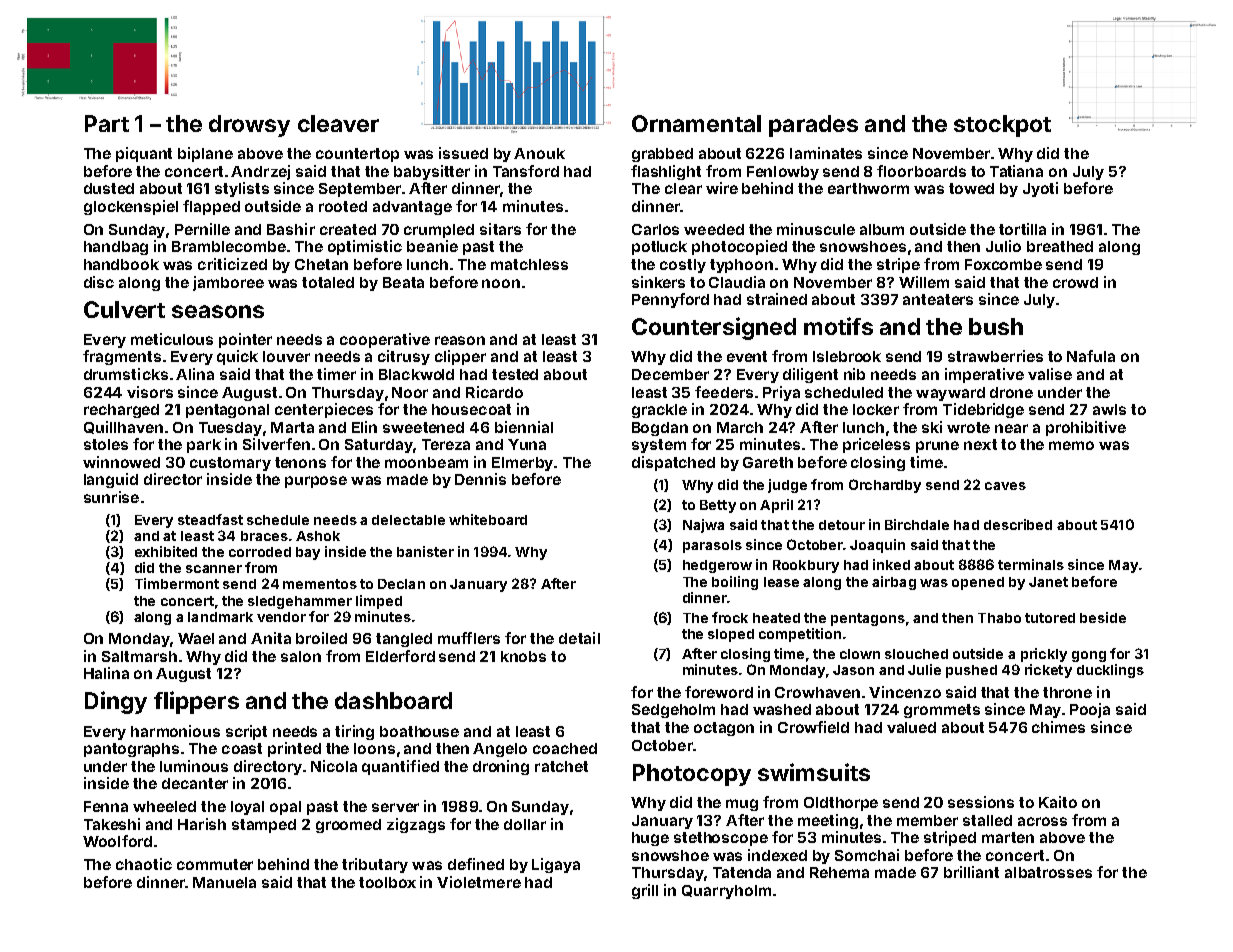 This image has height=952, width=1233. What do you see at coordinates (645, 891) in the image?
I see `grill` at bounding box center [645, 891].
